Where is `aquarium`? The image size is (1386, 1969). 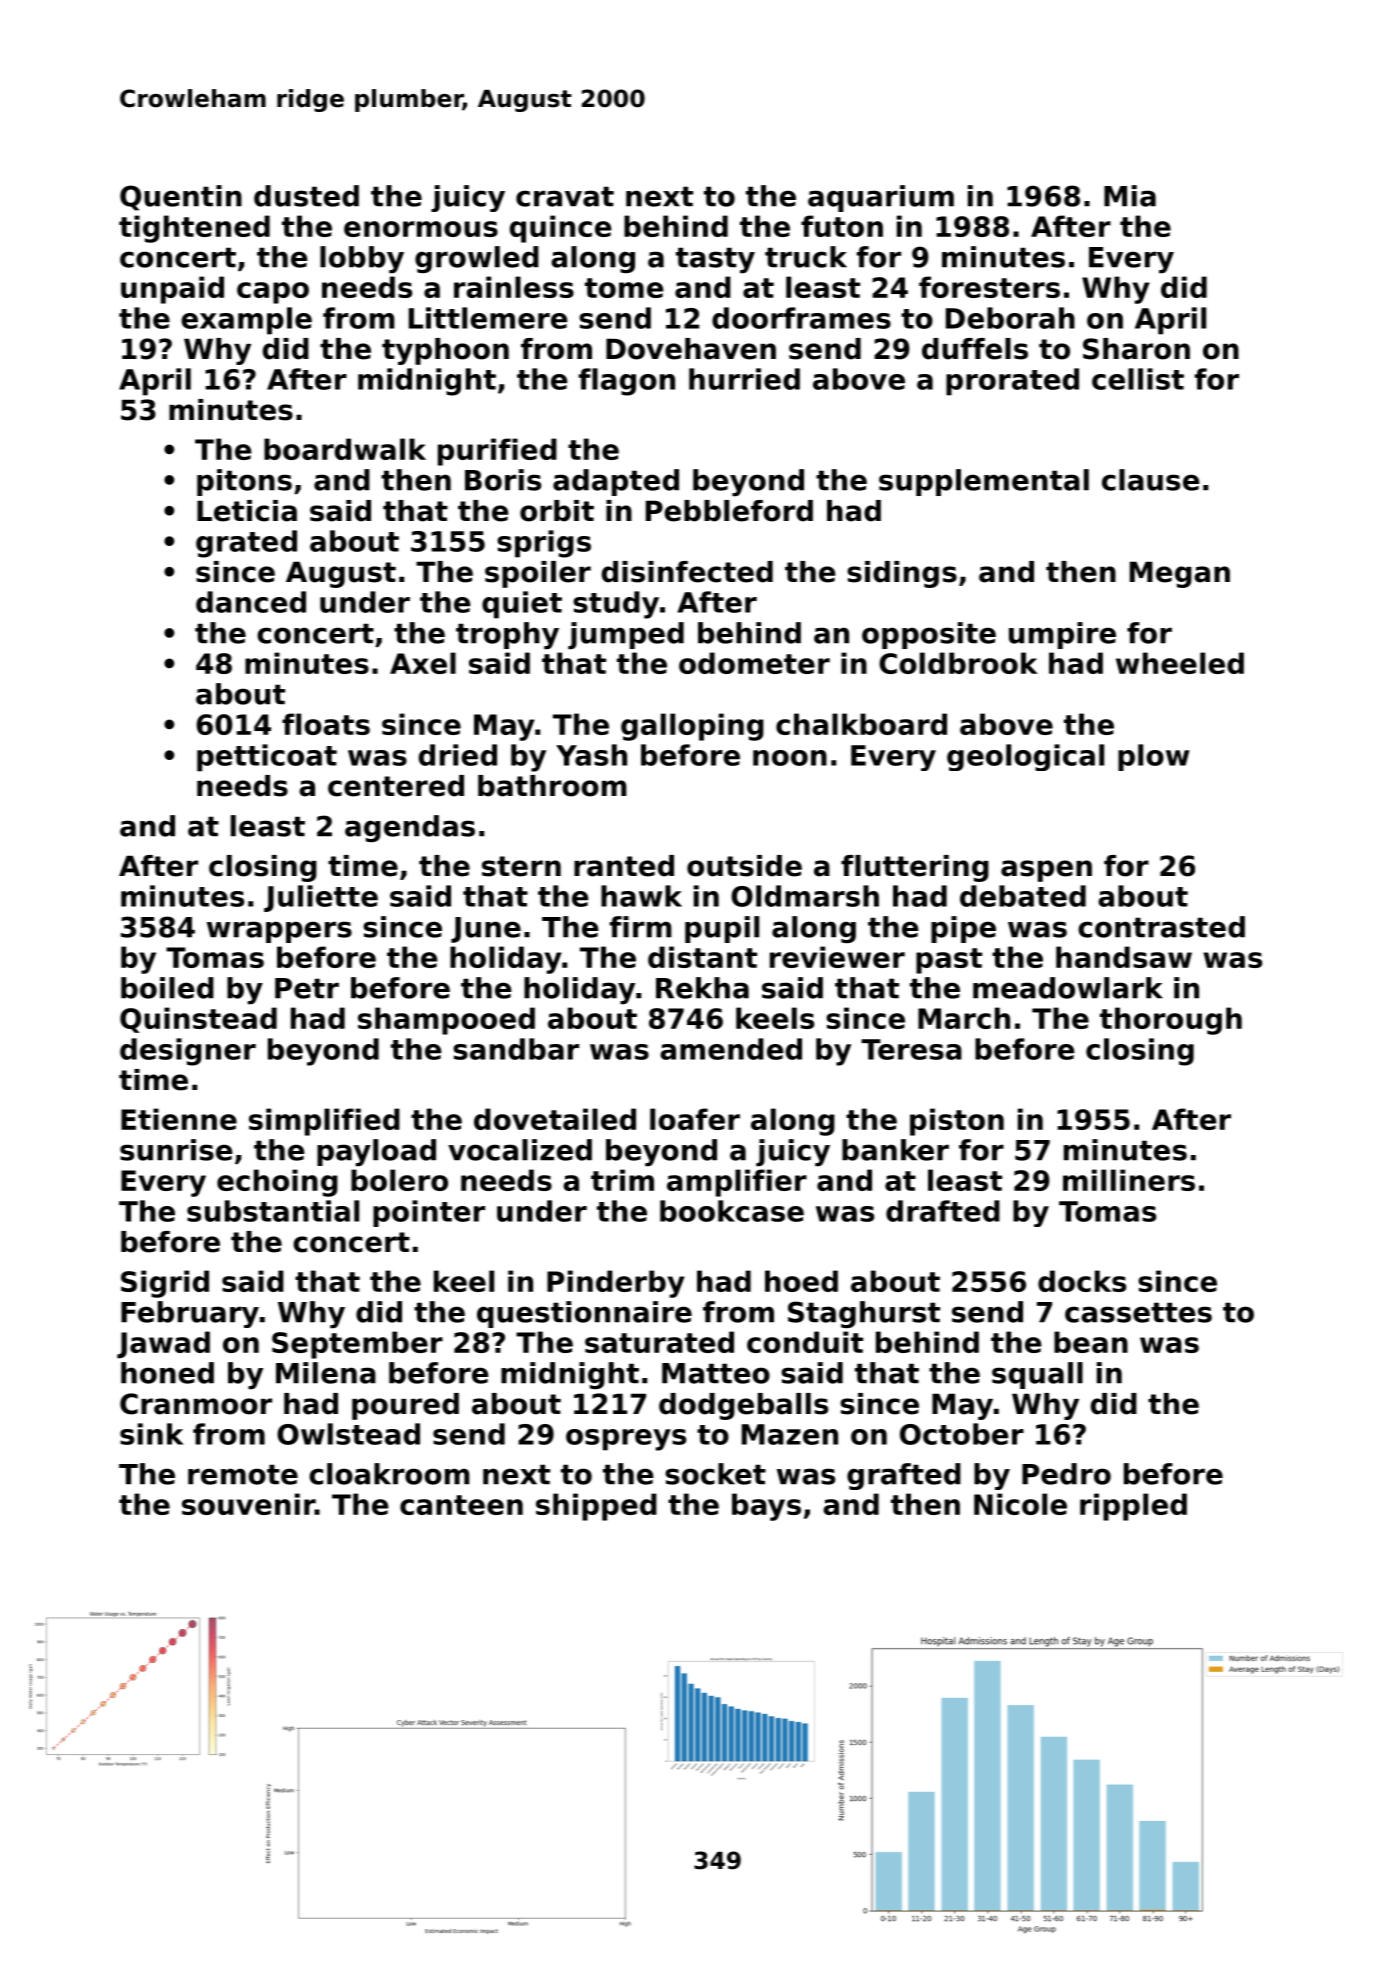
aquarium is located at coordinates (881, 198).
